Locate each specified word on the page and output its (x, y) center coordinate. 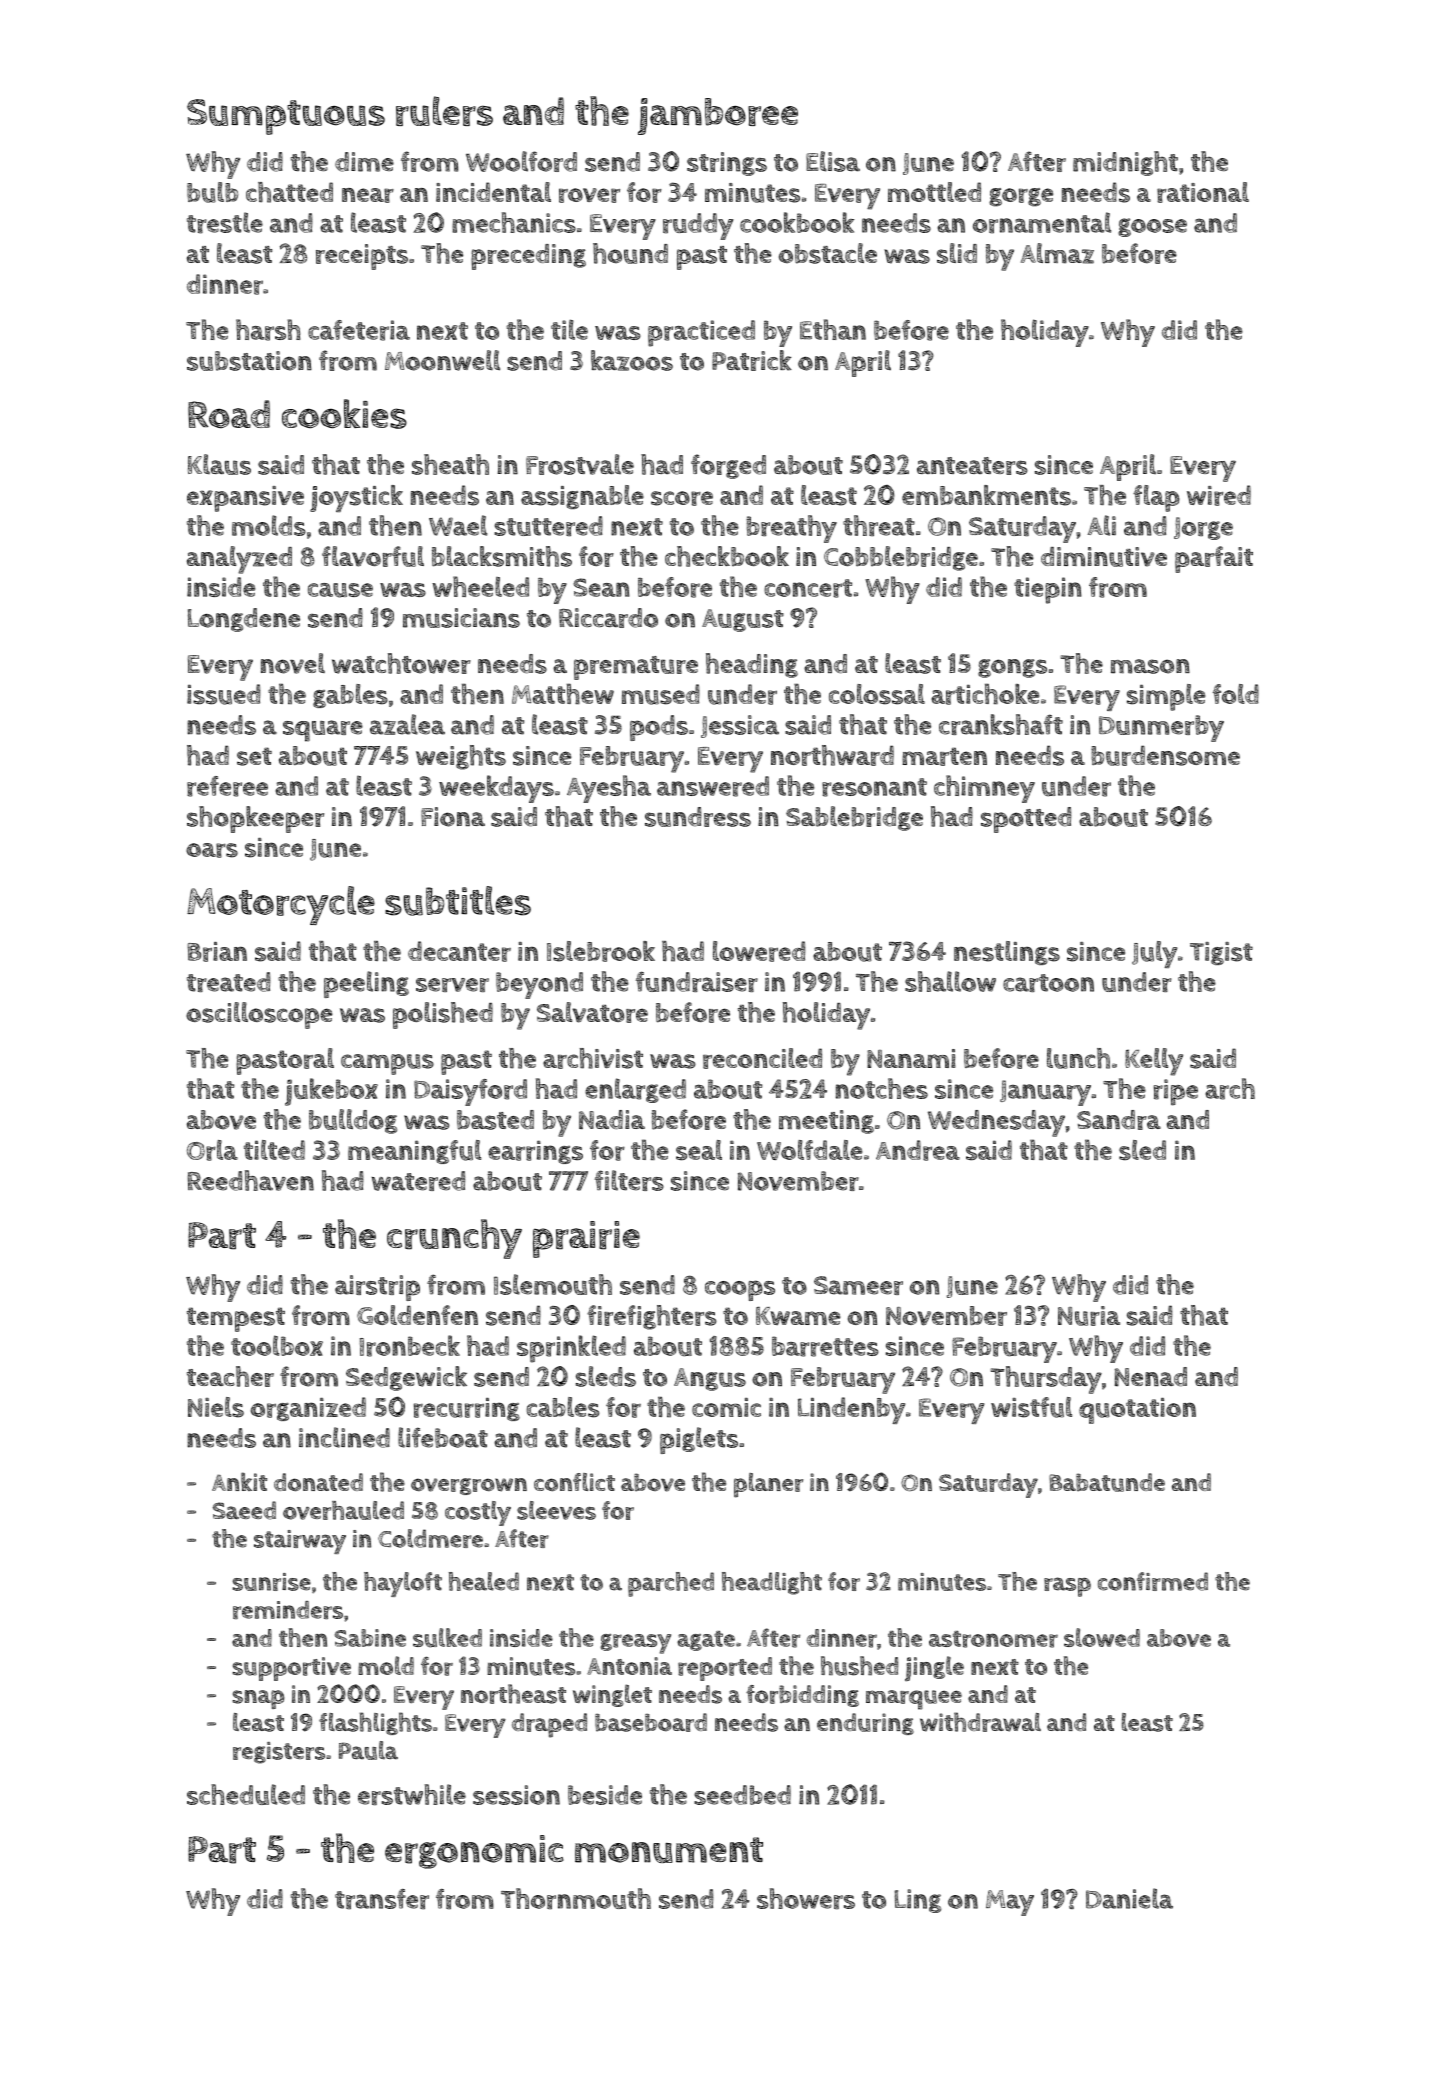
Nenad (1151, 1377)
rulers (444, 111)
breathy (791, 529)
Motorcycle (281, 905)
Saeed (244, 1510)
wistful (1031, 1407)
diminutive (1104, 557)
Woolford (521, 161)
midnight (1125, 163)
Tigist (1221, 953)
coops (740, 1290)
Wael (458, 525)
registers (279, 1753)
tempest (236, 1319)
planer (768, 1485)
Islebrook (601, 951)
